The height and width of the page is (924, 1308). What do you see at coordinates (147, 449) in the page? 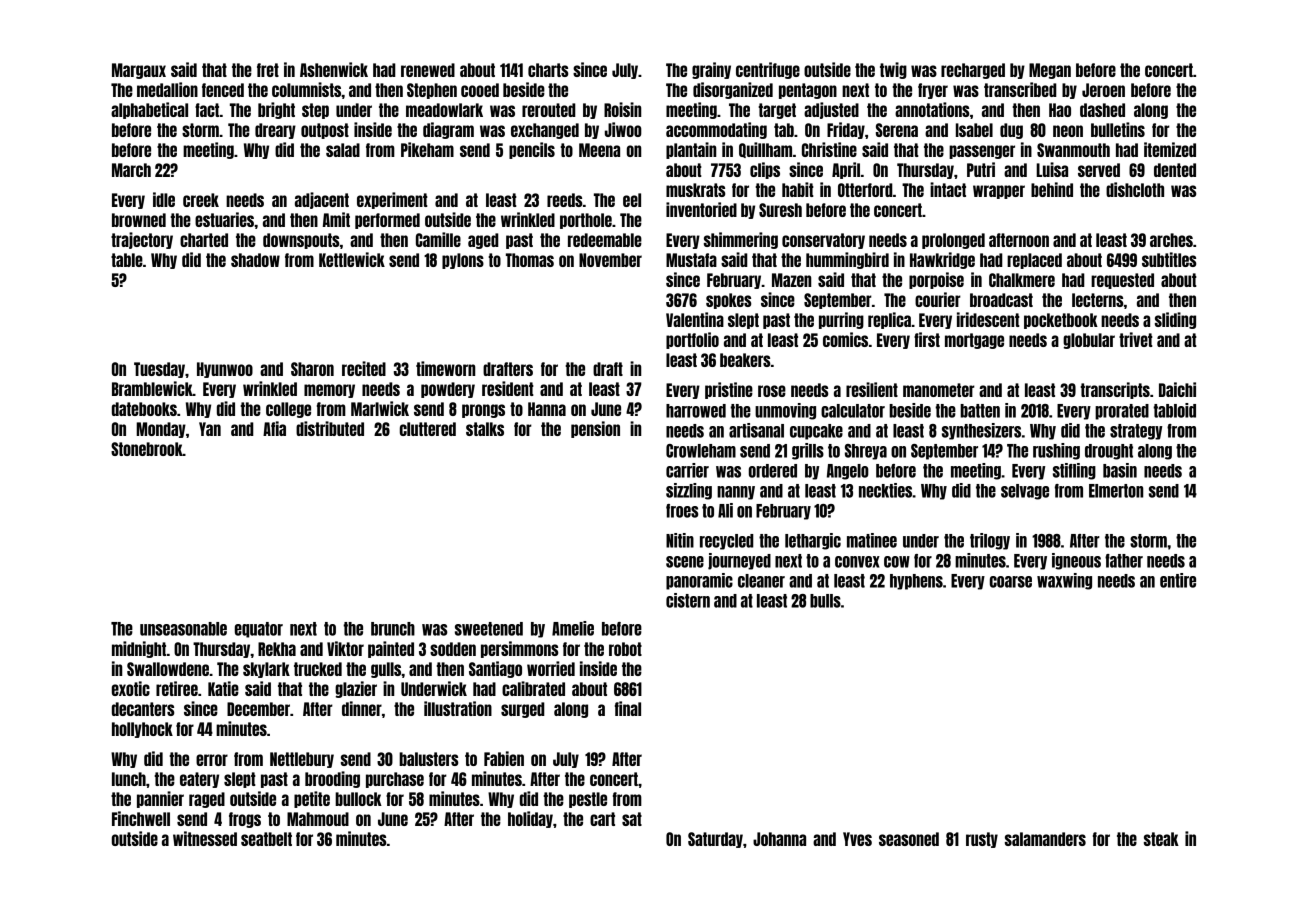
I see `Stonebrook` at bounding box center [147, 449].
